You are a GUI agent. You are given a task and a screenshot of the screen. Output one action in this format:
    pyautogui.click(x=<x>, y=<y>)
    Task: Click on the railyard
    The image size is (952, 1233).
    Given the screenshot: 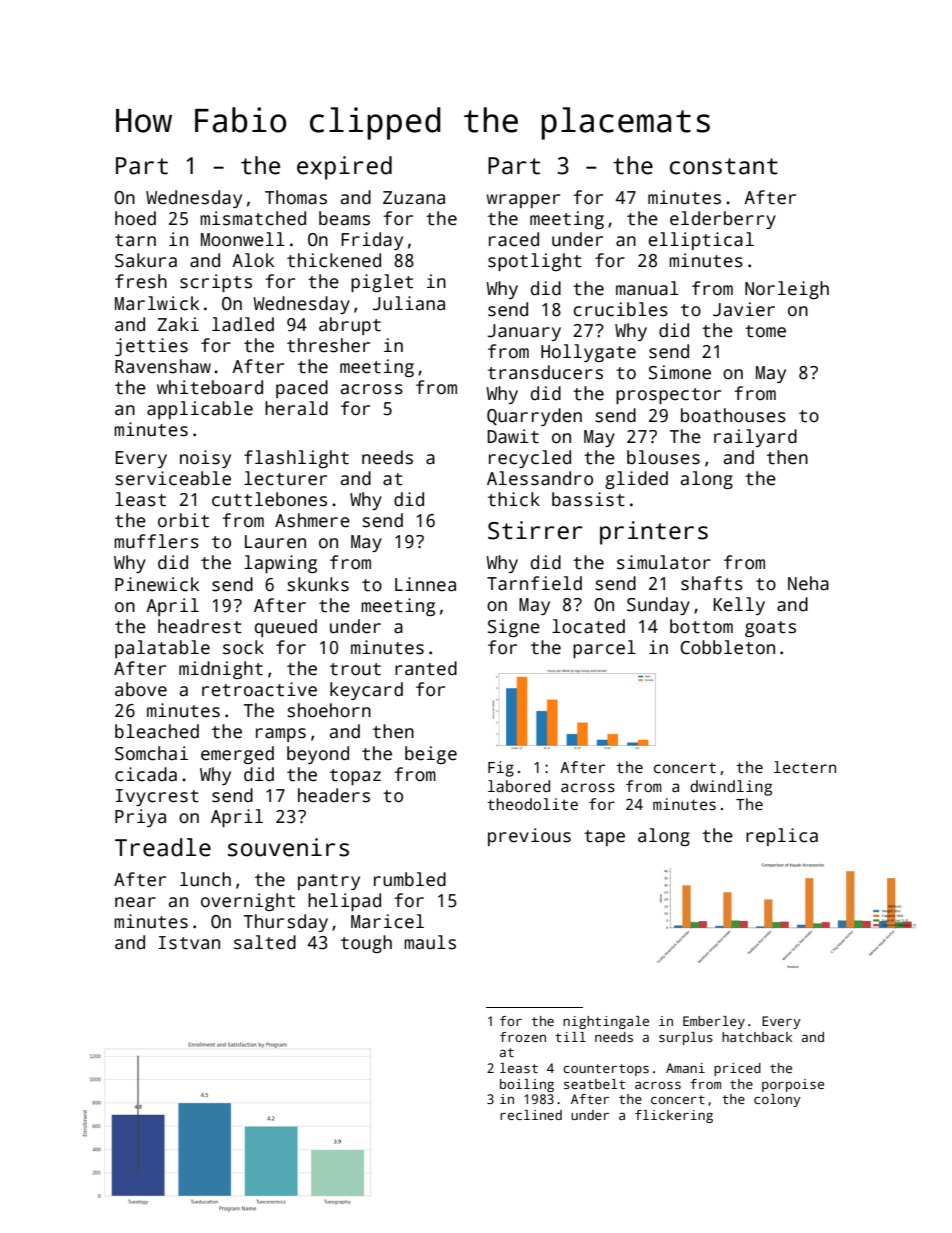 What is the action you would take?
    pyautogui.click(x=755, y=438)
